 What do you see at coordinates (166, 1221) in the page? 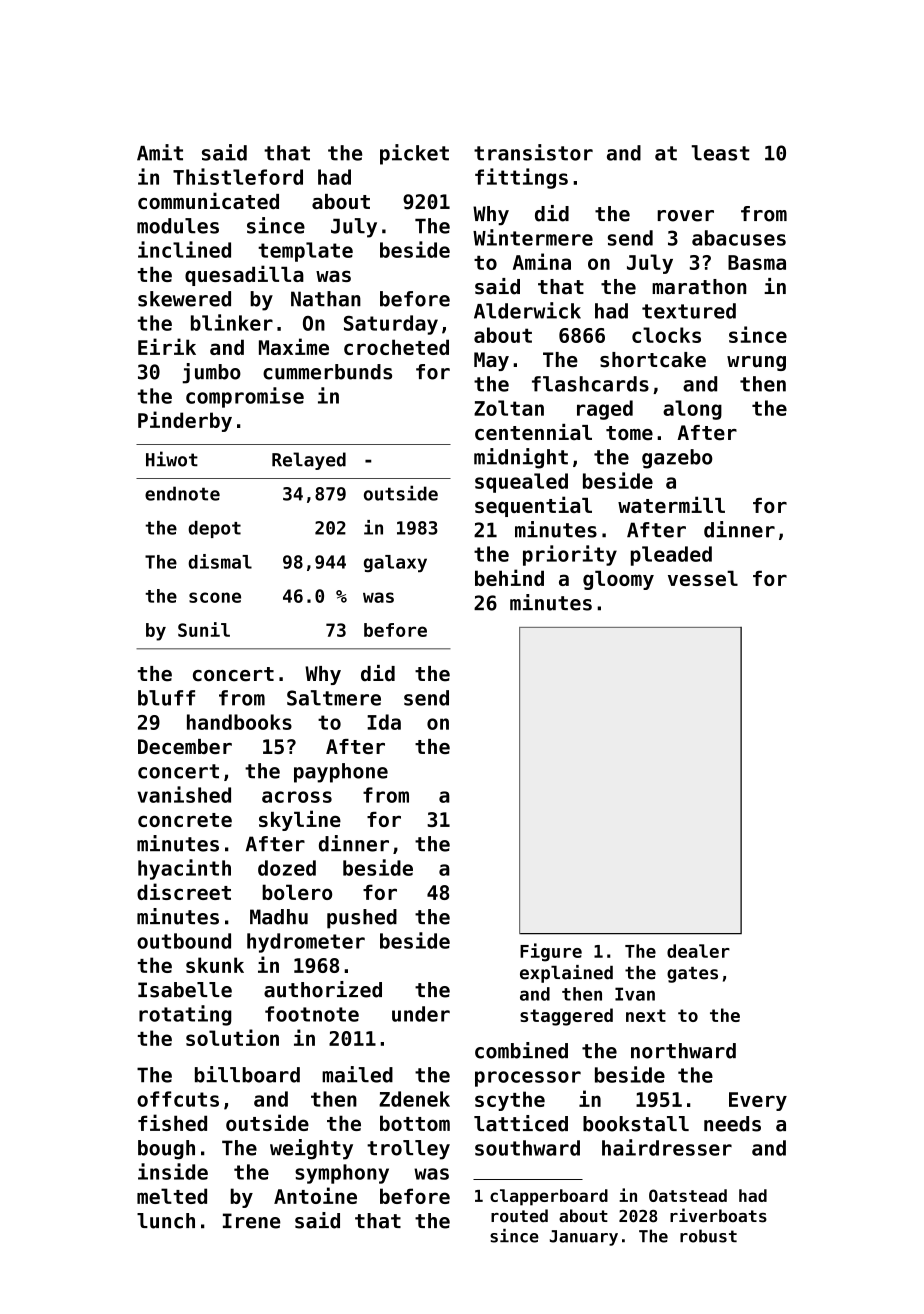
I see `lunch` at bounding box center [166, 1221].
